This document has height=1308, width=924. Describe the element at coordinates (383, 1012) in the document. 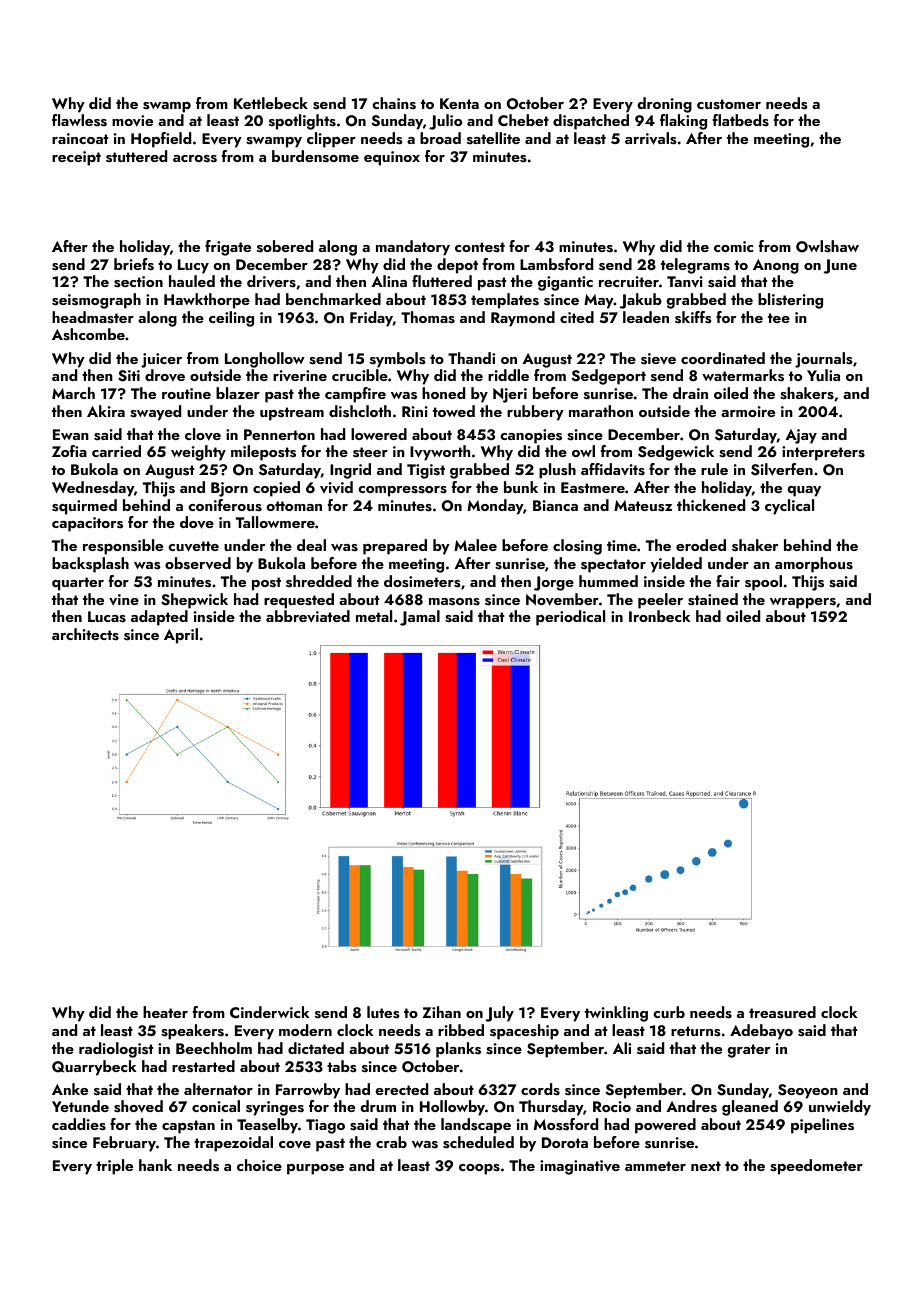

I see `lutes` at that location.
